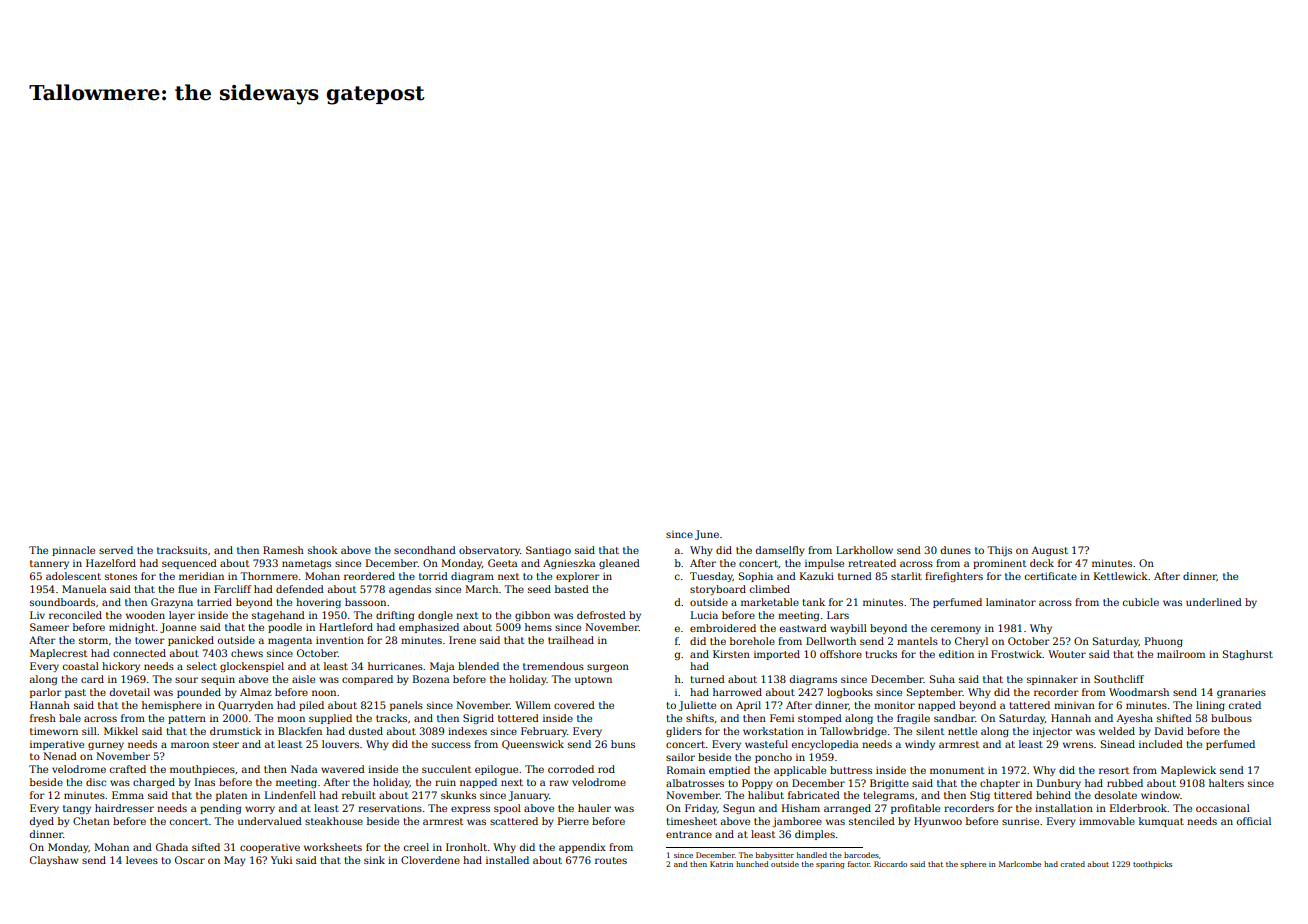 The height and width of the image is (924, 1308). What do you see at coordinates (49, 627) in the image?
I see `Sameer` at bounding box center [49, 627].
